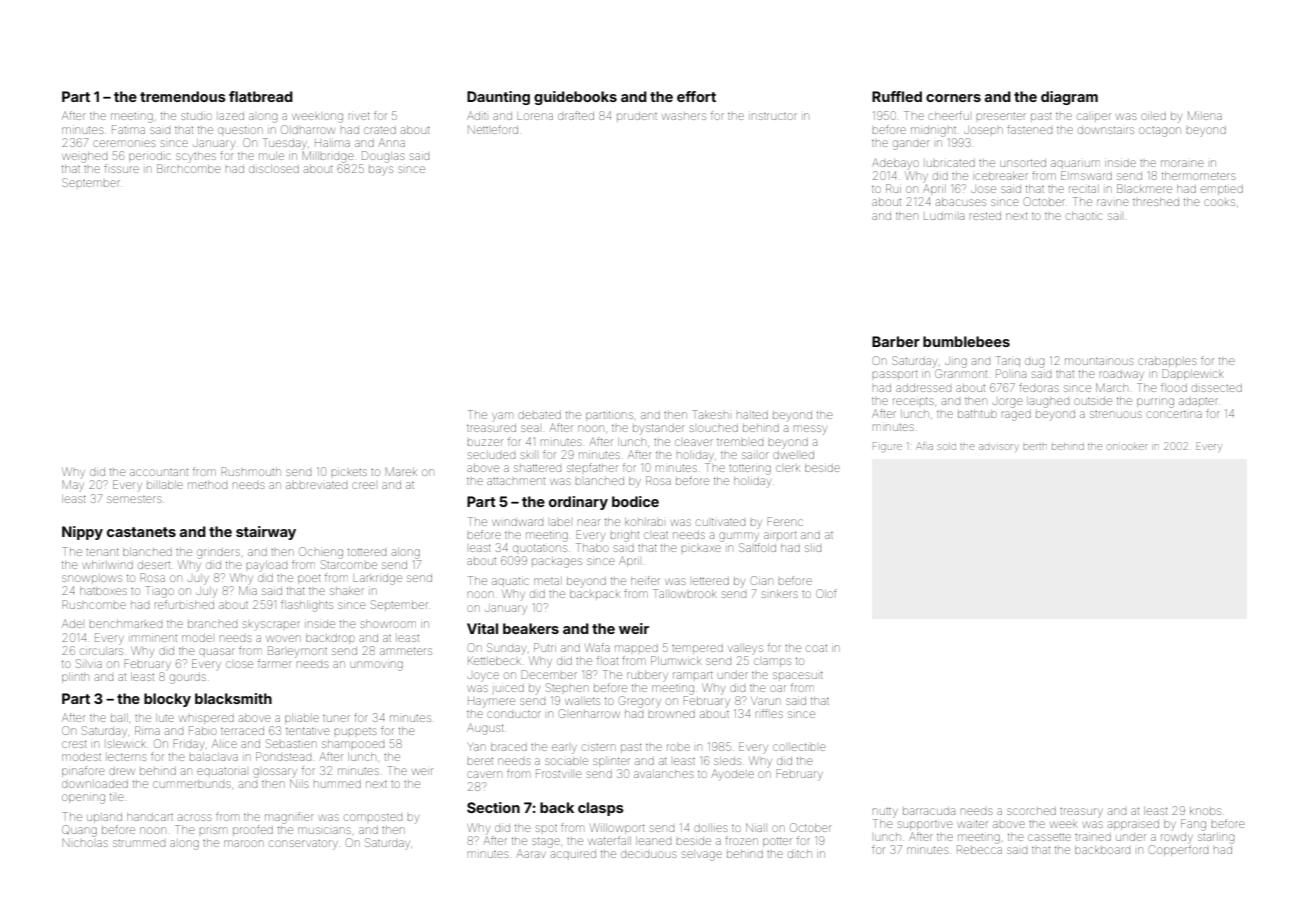 The width and height of the screenshot is (1308, 924). I want to click on effort, so click(696, 96).
